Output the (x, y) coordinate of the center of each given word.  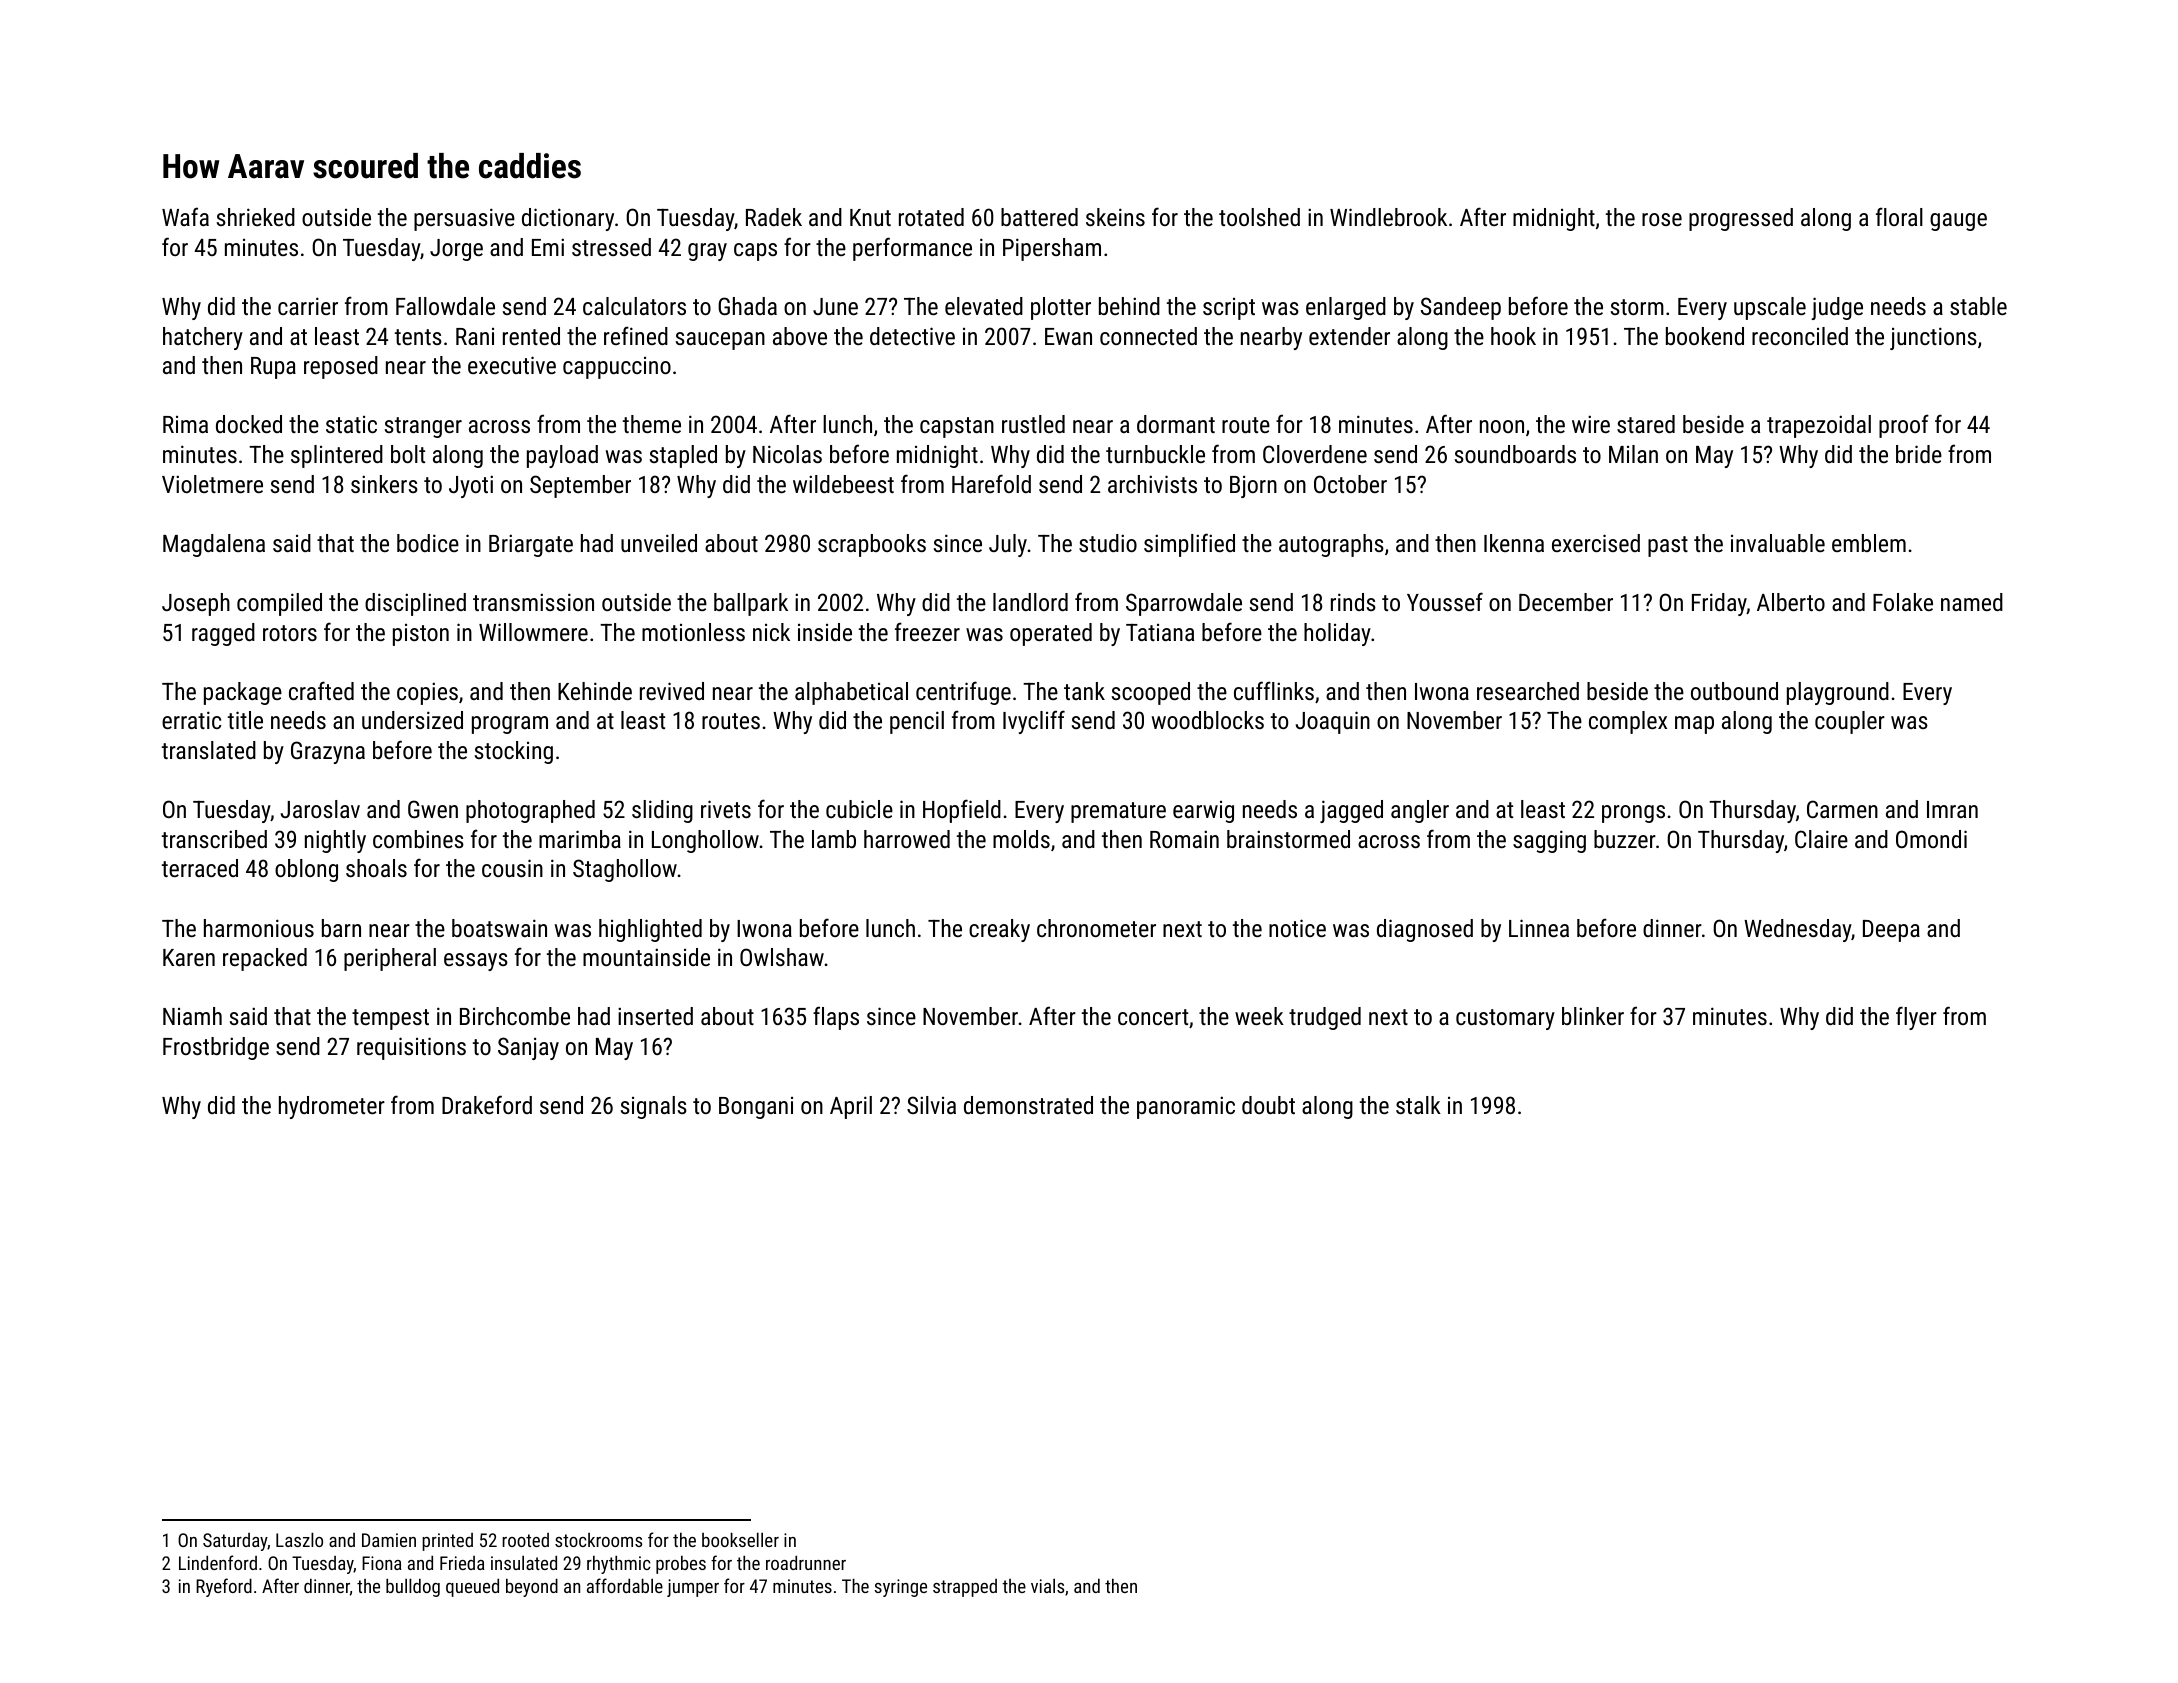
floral (1899, 216)
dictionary (568, 219)
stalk (1418, 1105)
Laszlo (299, 1539)
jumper (693, 1588)
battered (1039, 217)
